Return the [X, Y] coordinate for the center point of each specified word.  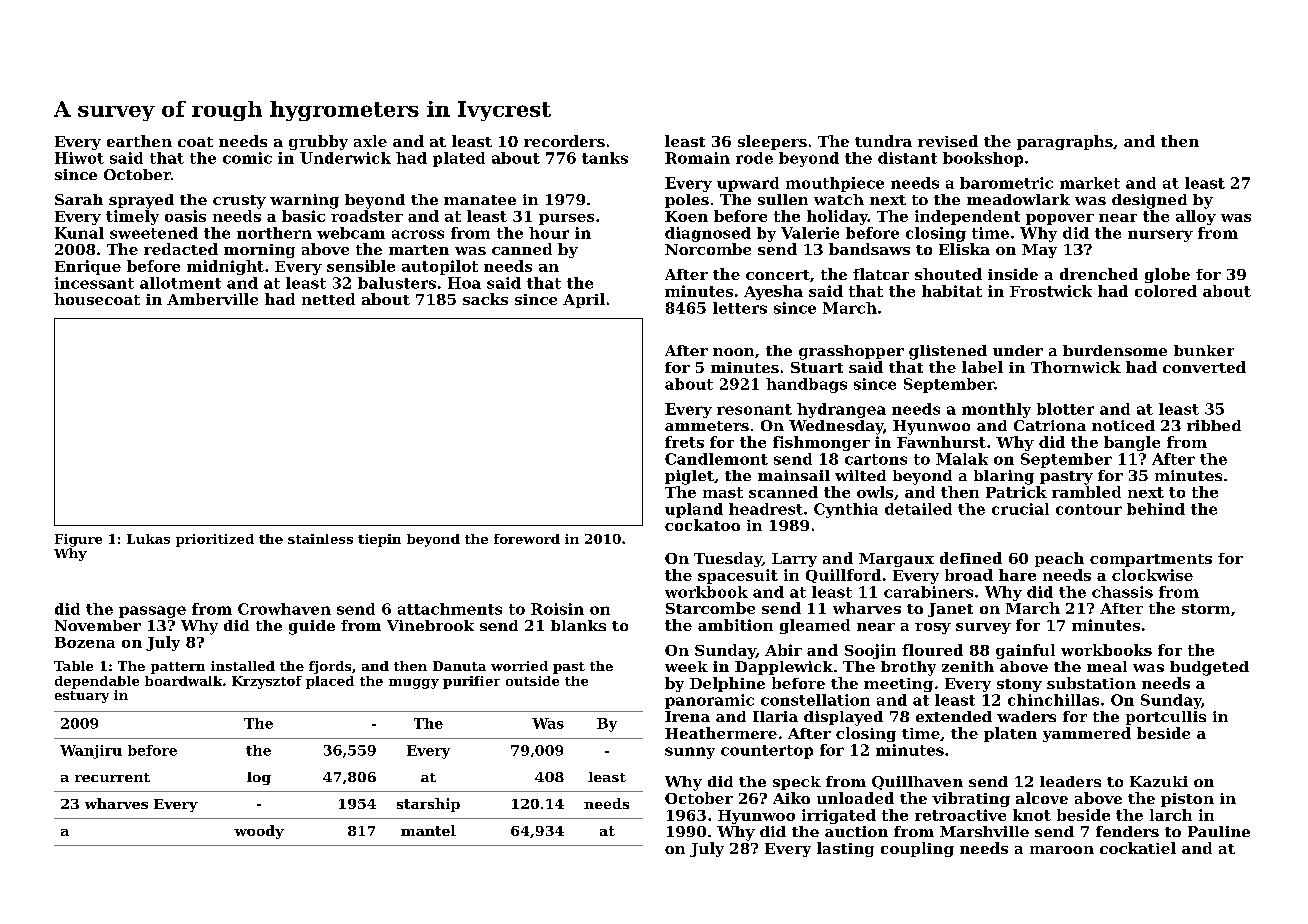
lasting [845, 849]
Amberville [212, 299]
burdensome [1115, 350]
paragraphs [1065, 142]
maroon [1062, 850]
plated [459, 159]
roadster [367, 216]
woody [259, 832]
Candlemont [716, 459]
